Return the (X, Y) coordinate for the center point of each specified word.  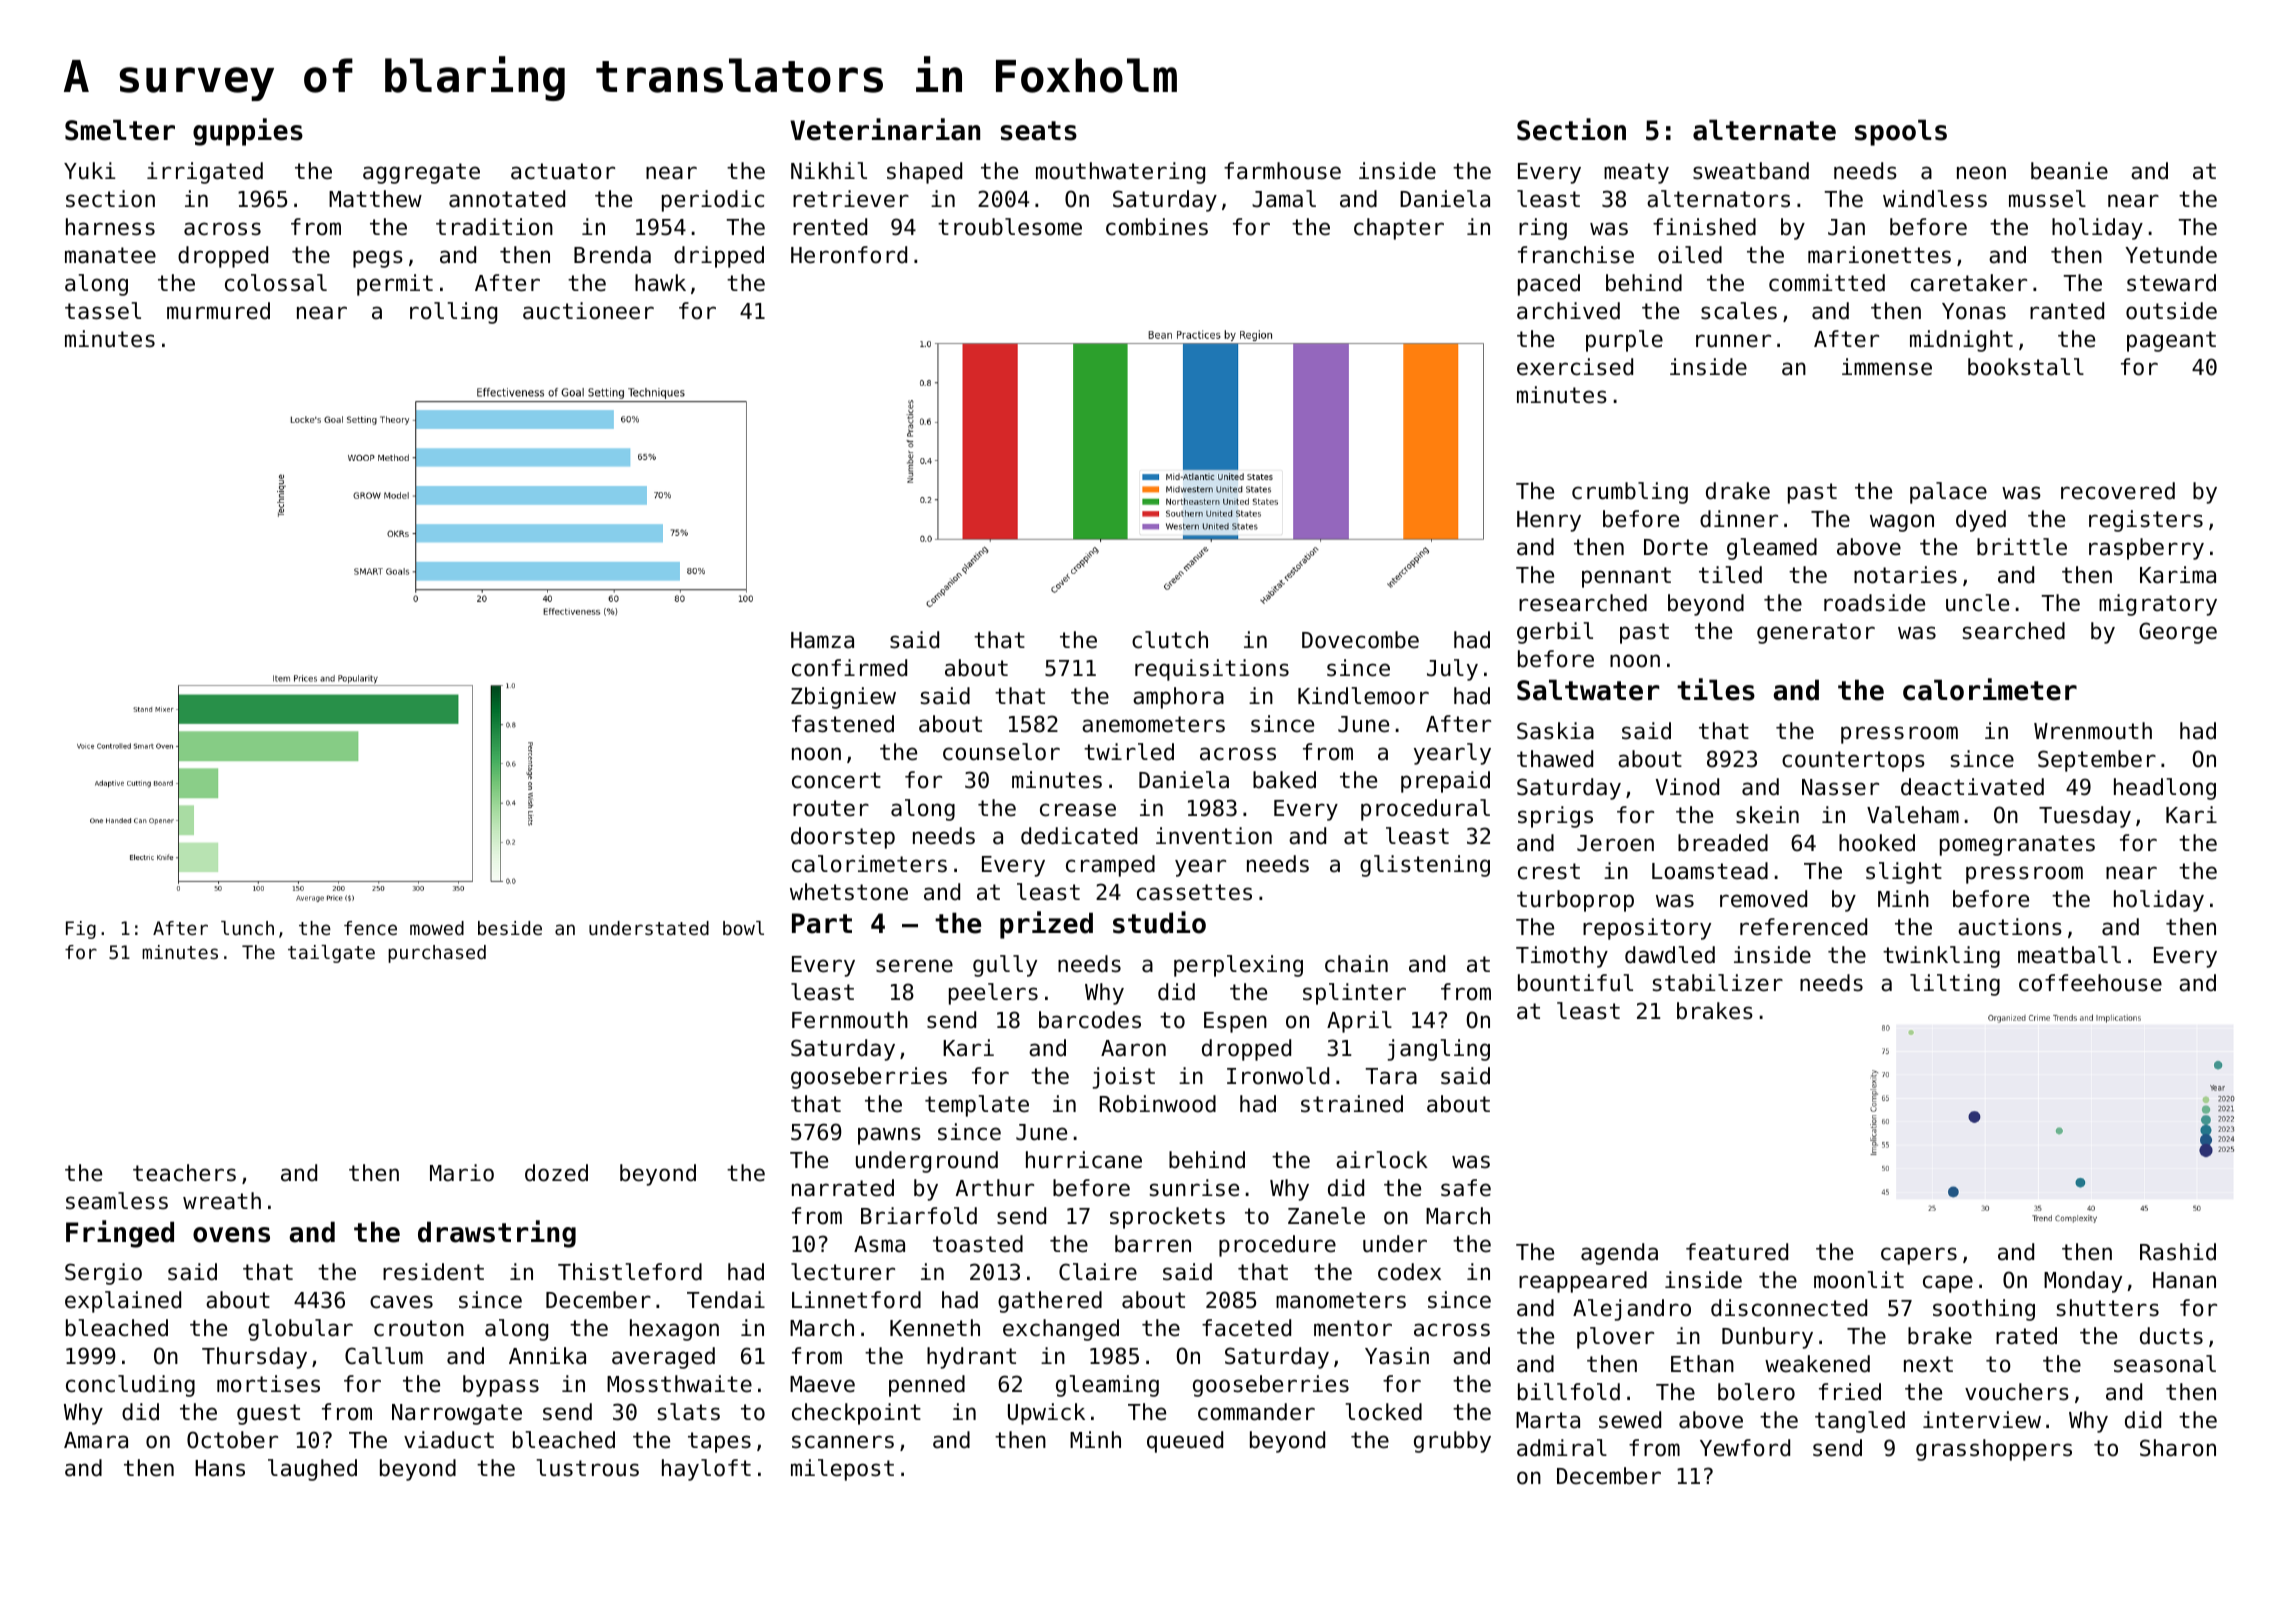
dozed (556, 1173)
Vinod (1687, 787)
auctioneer (588, 311)
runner (1733, 341)
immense (1887, 367)
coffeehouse (2090, 983)
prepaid (1445, 782)
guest (268, 1414)
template (977, 1106)
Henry (1549, 521)
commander (1256, 1412)
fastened (843, 724)
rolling (453, 313)
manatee (110, 255)
